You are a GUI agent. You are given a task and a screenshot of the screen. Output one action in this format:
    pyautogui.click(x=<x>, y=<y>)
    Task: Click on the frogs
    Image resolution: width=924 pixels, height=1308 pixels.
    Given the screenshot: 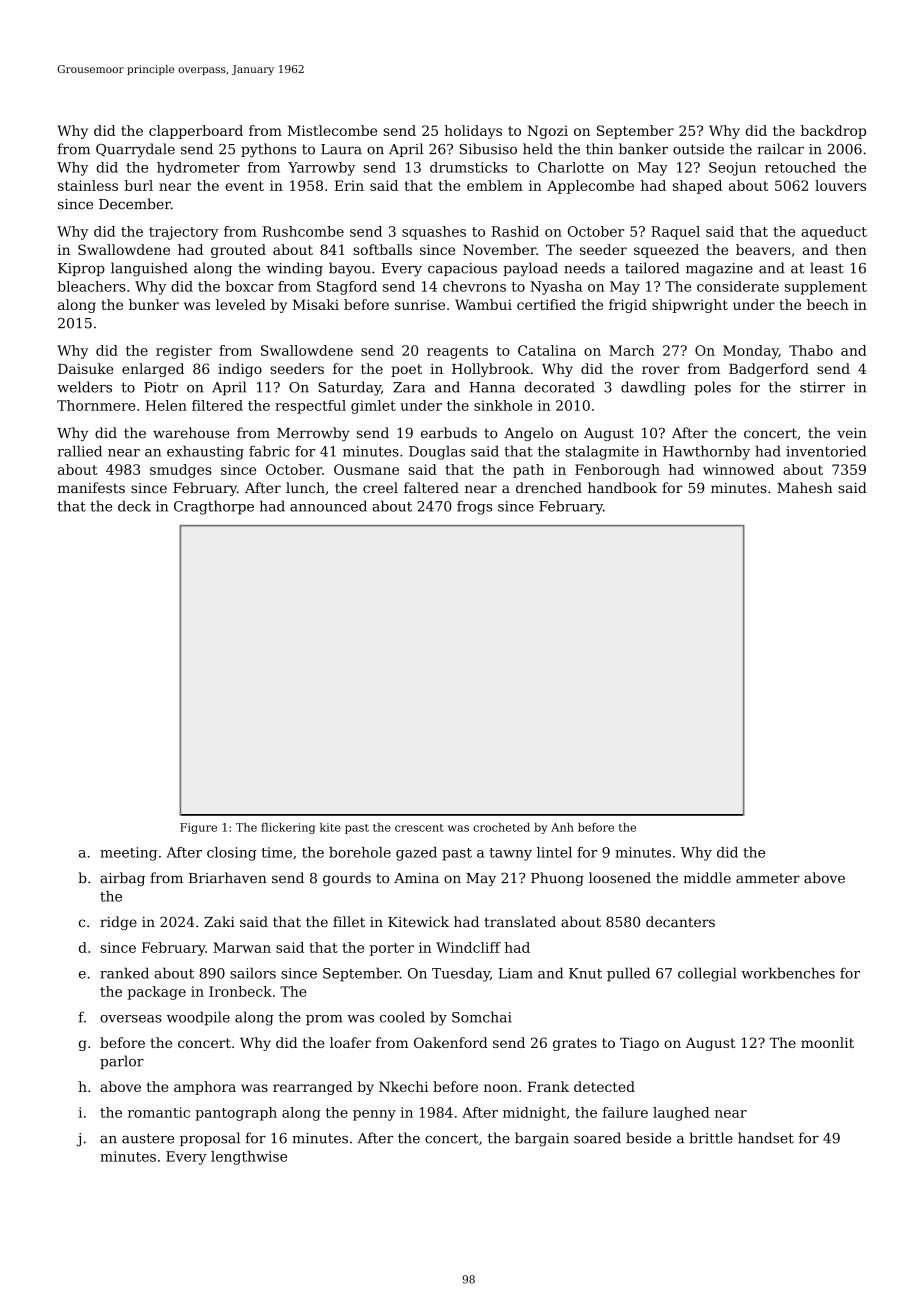 What is the action you would take?
    pyautogui.click(x=475, y=508)
